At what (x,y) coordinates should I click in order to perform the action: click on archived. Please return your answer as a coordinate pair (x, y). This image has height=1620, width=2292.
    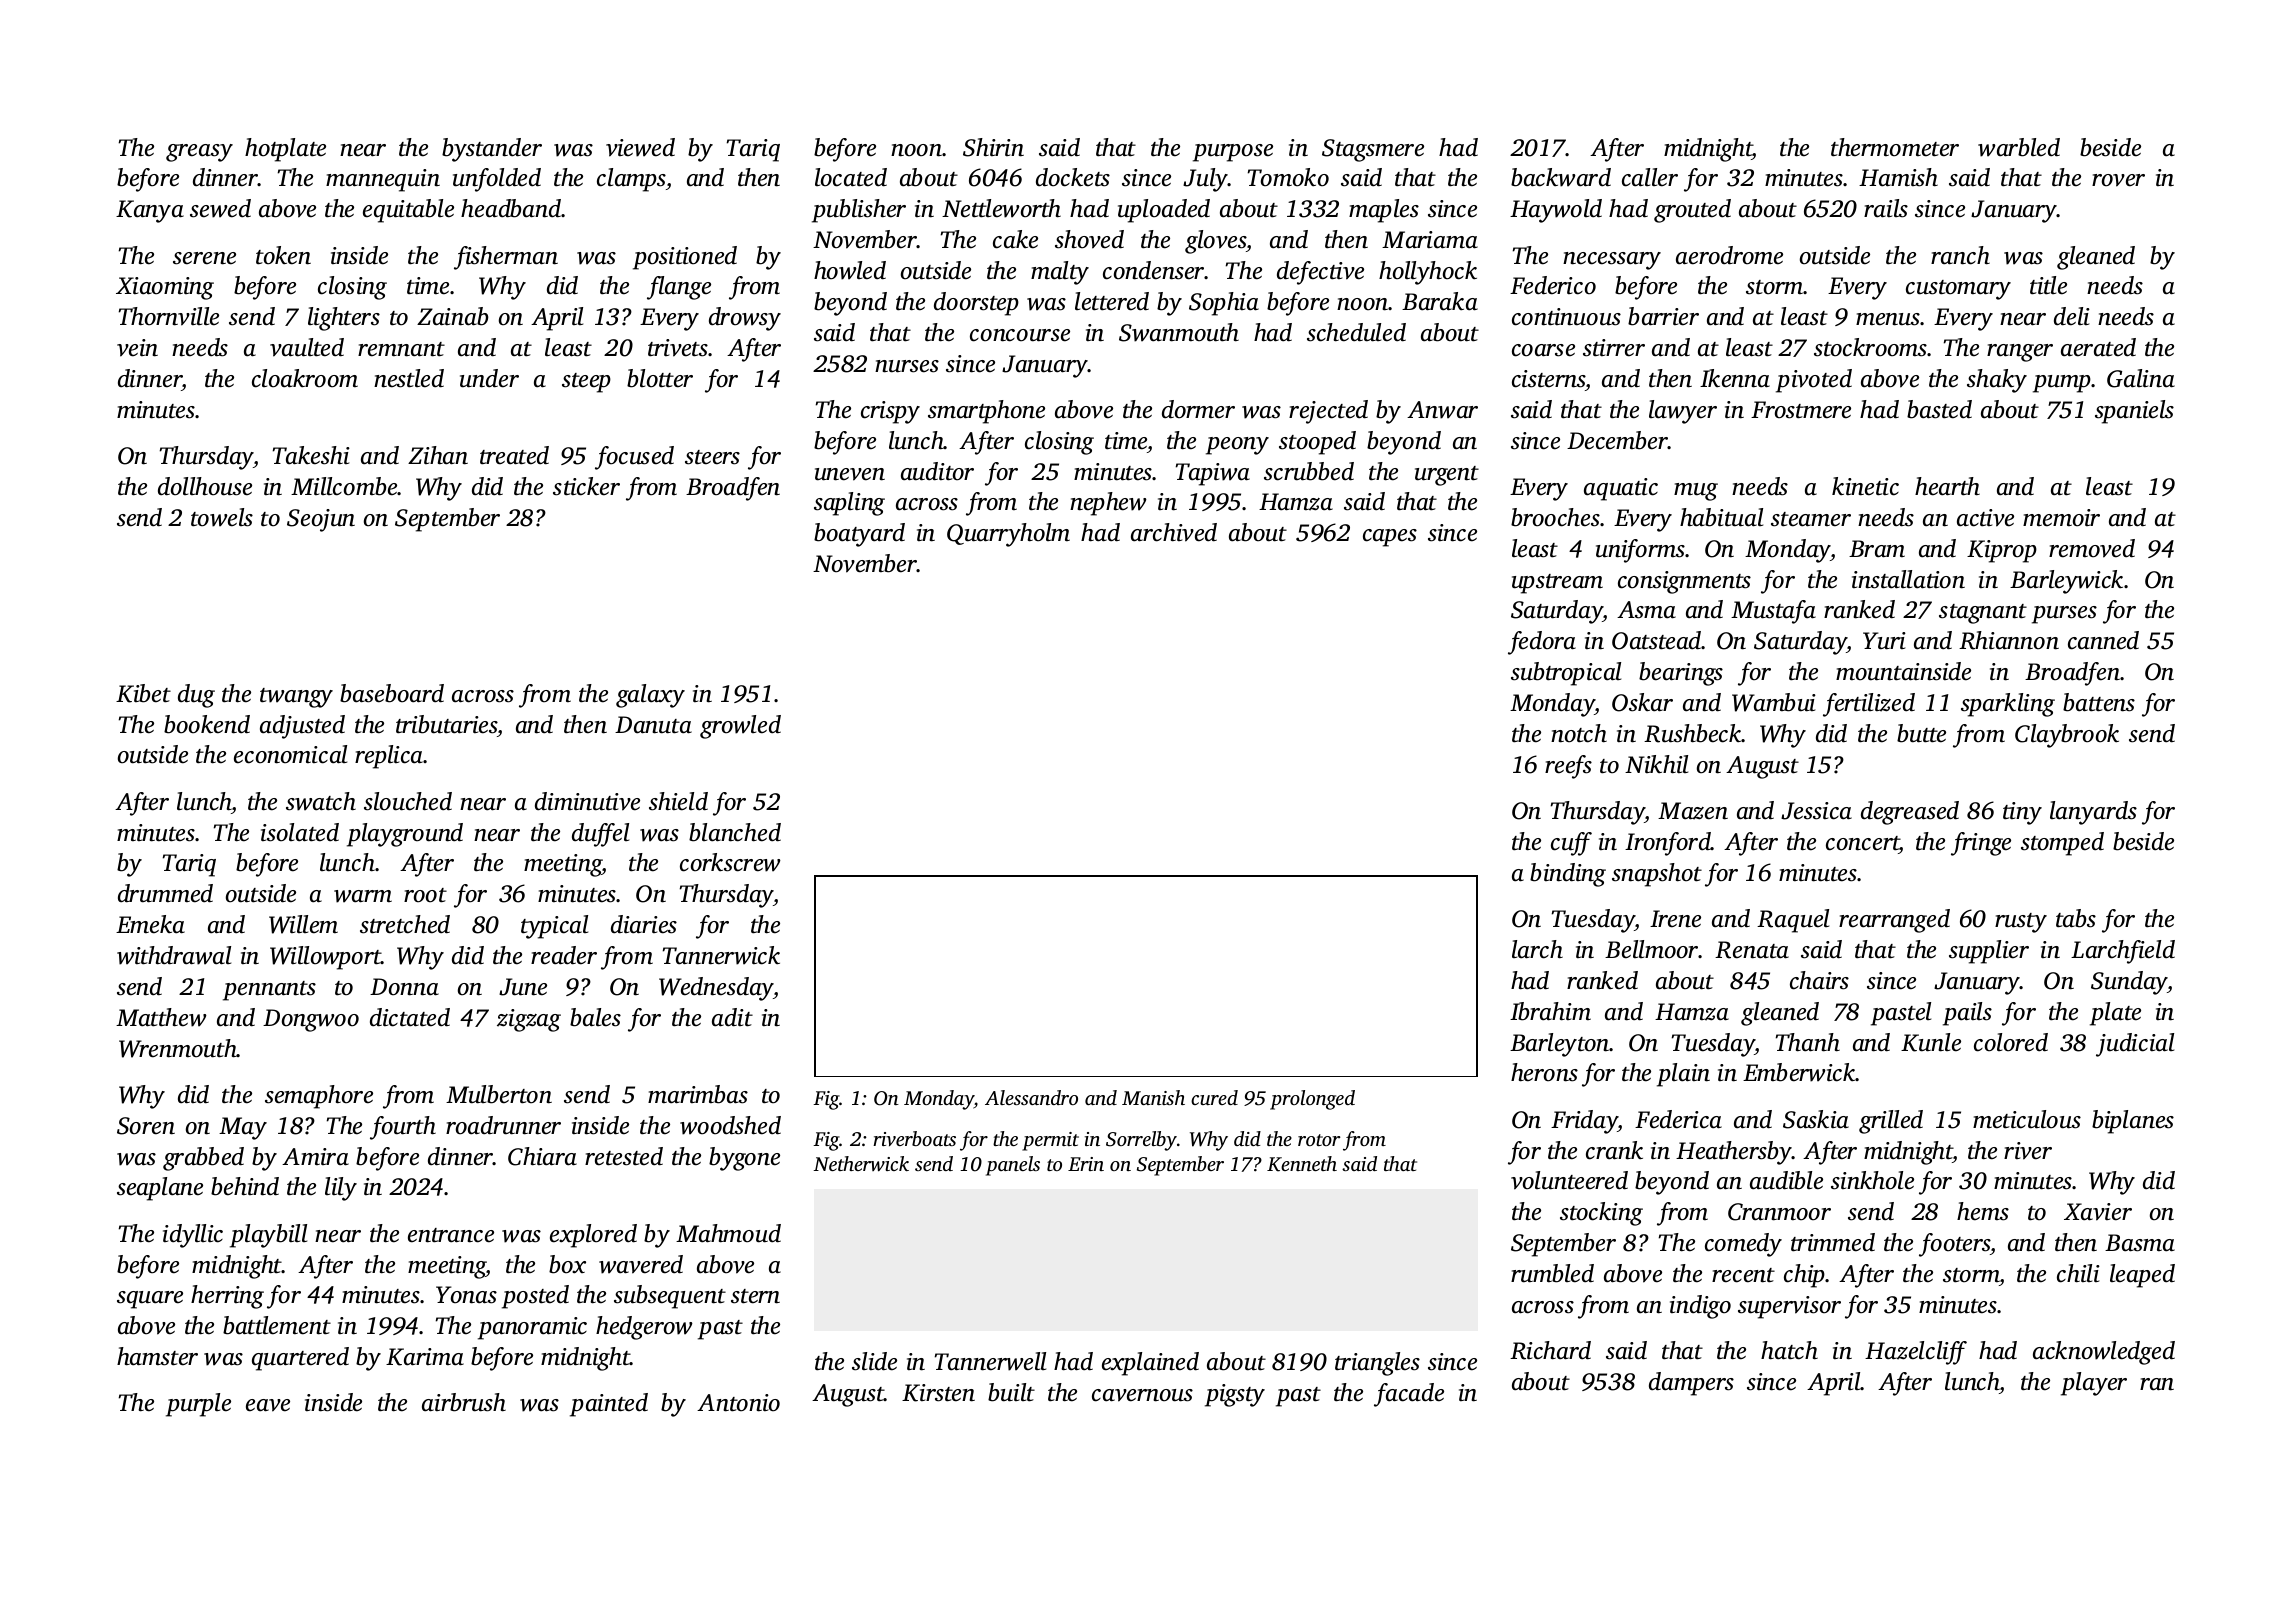
    Looking at the image, I should click on (1174, 532).
